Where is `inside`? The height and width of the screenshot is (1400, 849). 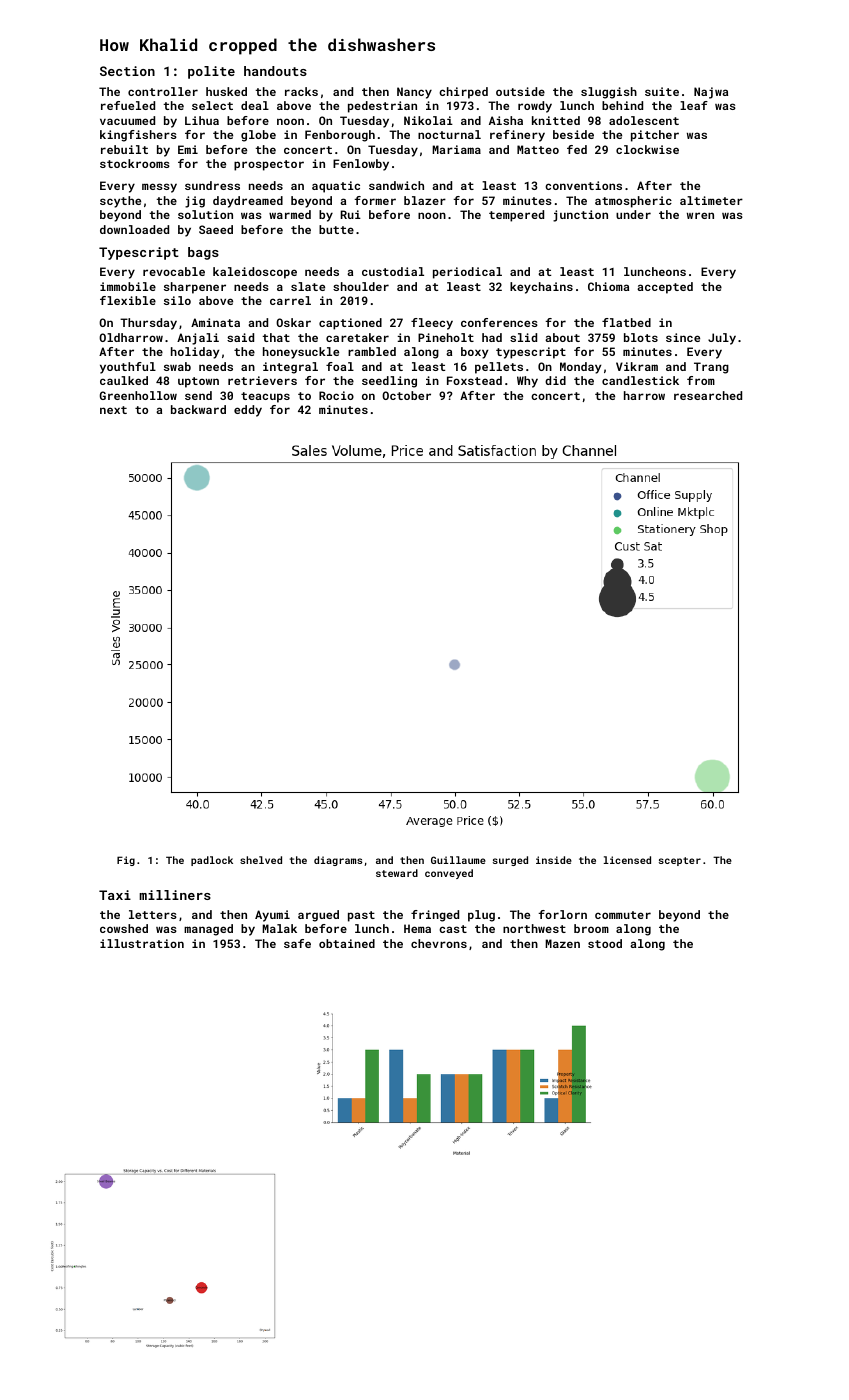 inside is located at coordinates (554, 860).
